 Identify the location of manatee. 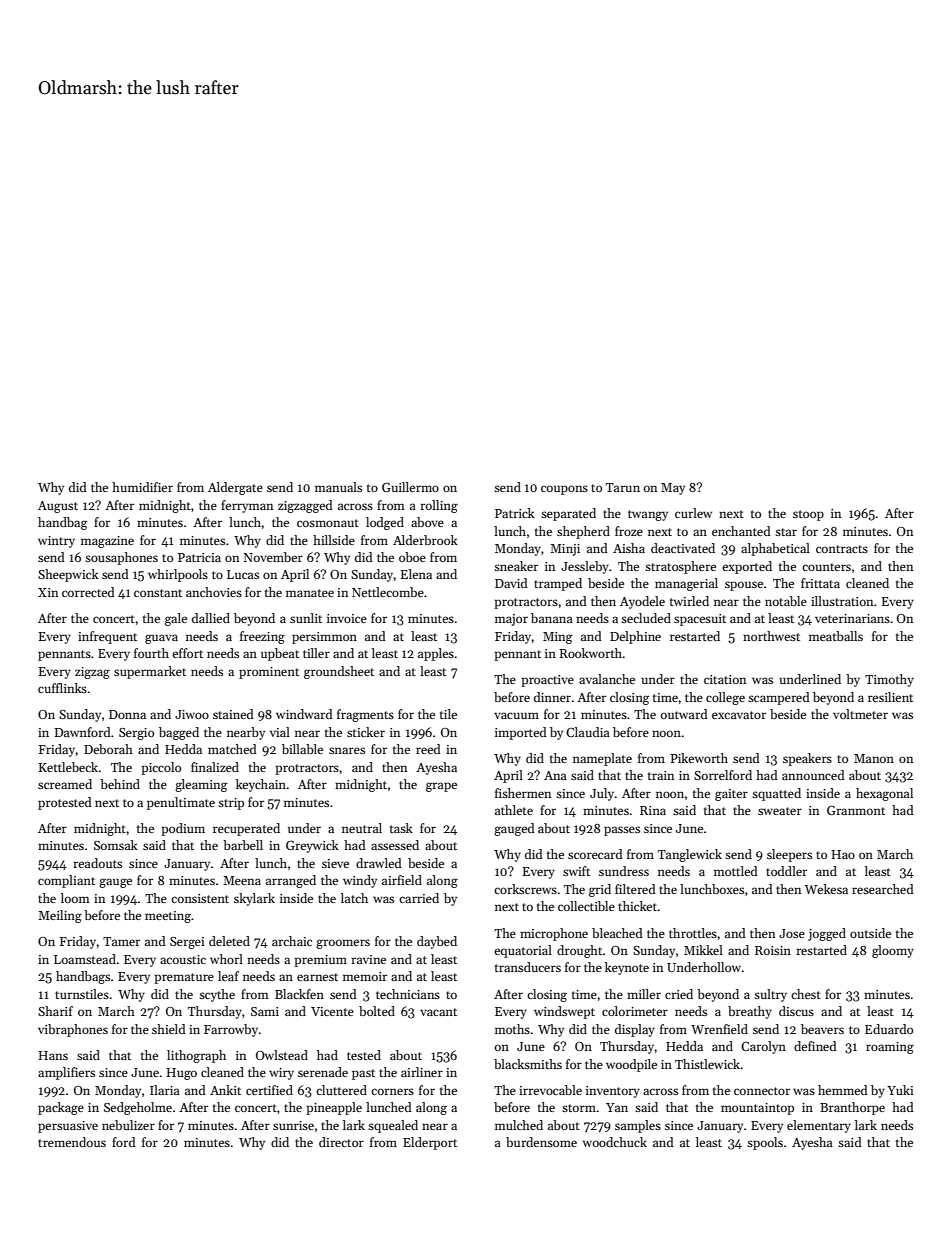
(310, 593).
